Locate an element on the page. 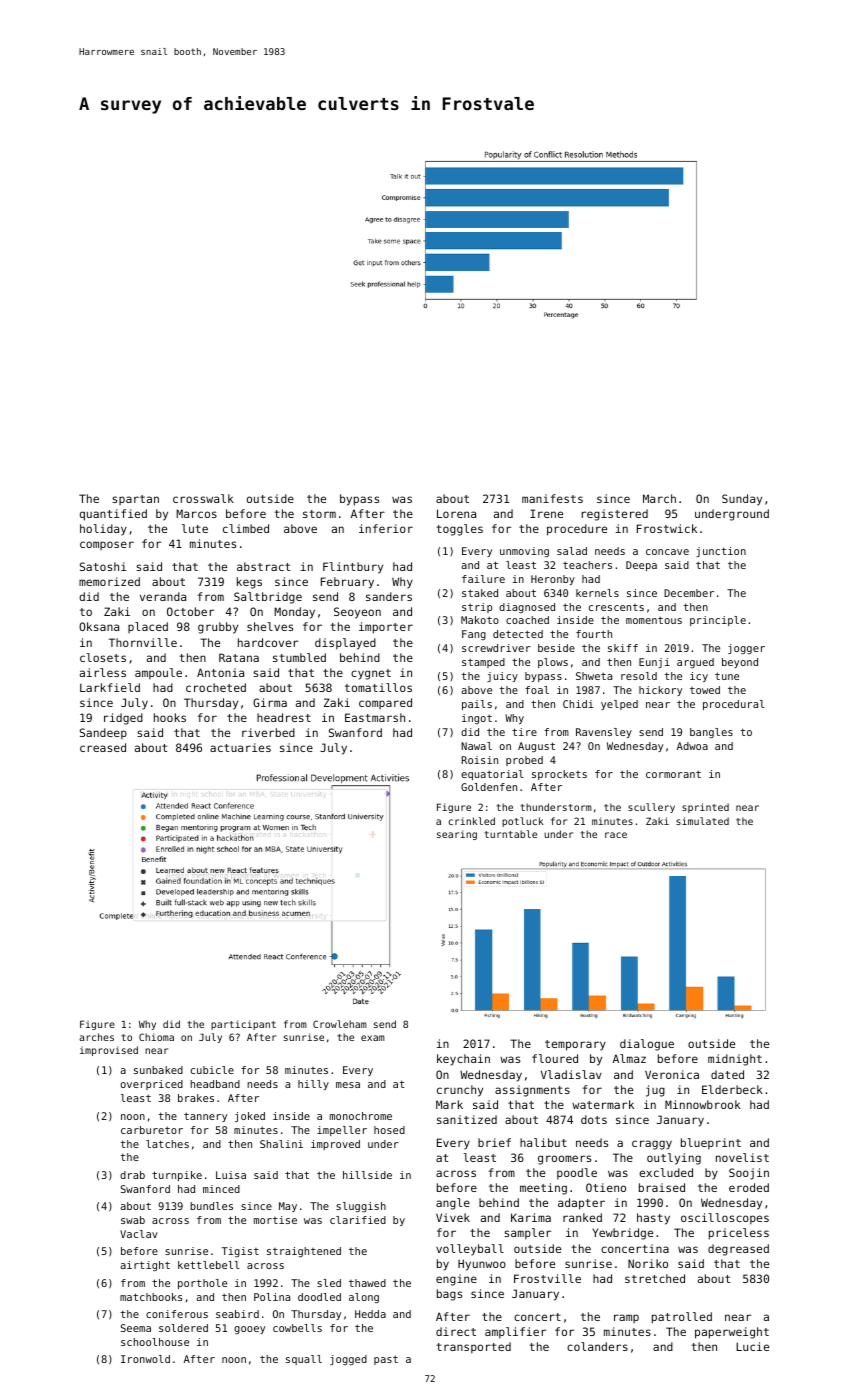 The height and width of the image is (1400, 849). junction is located at coordinates (721, 552).
